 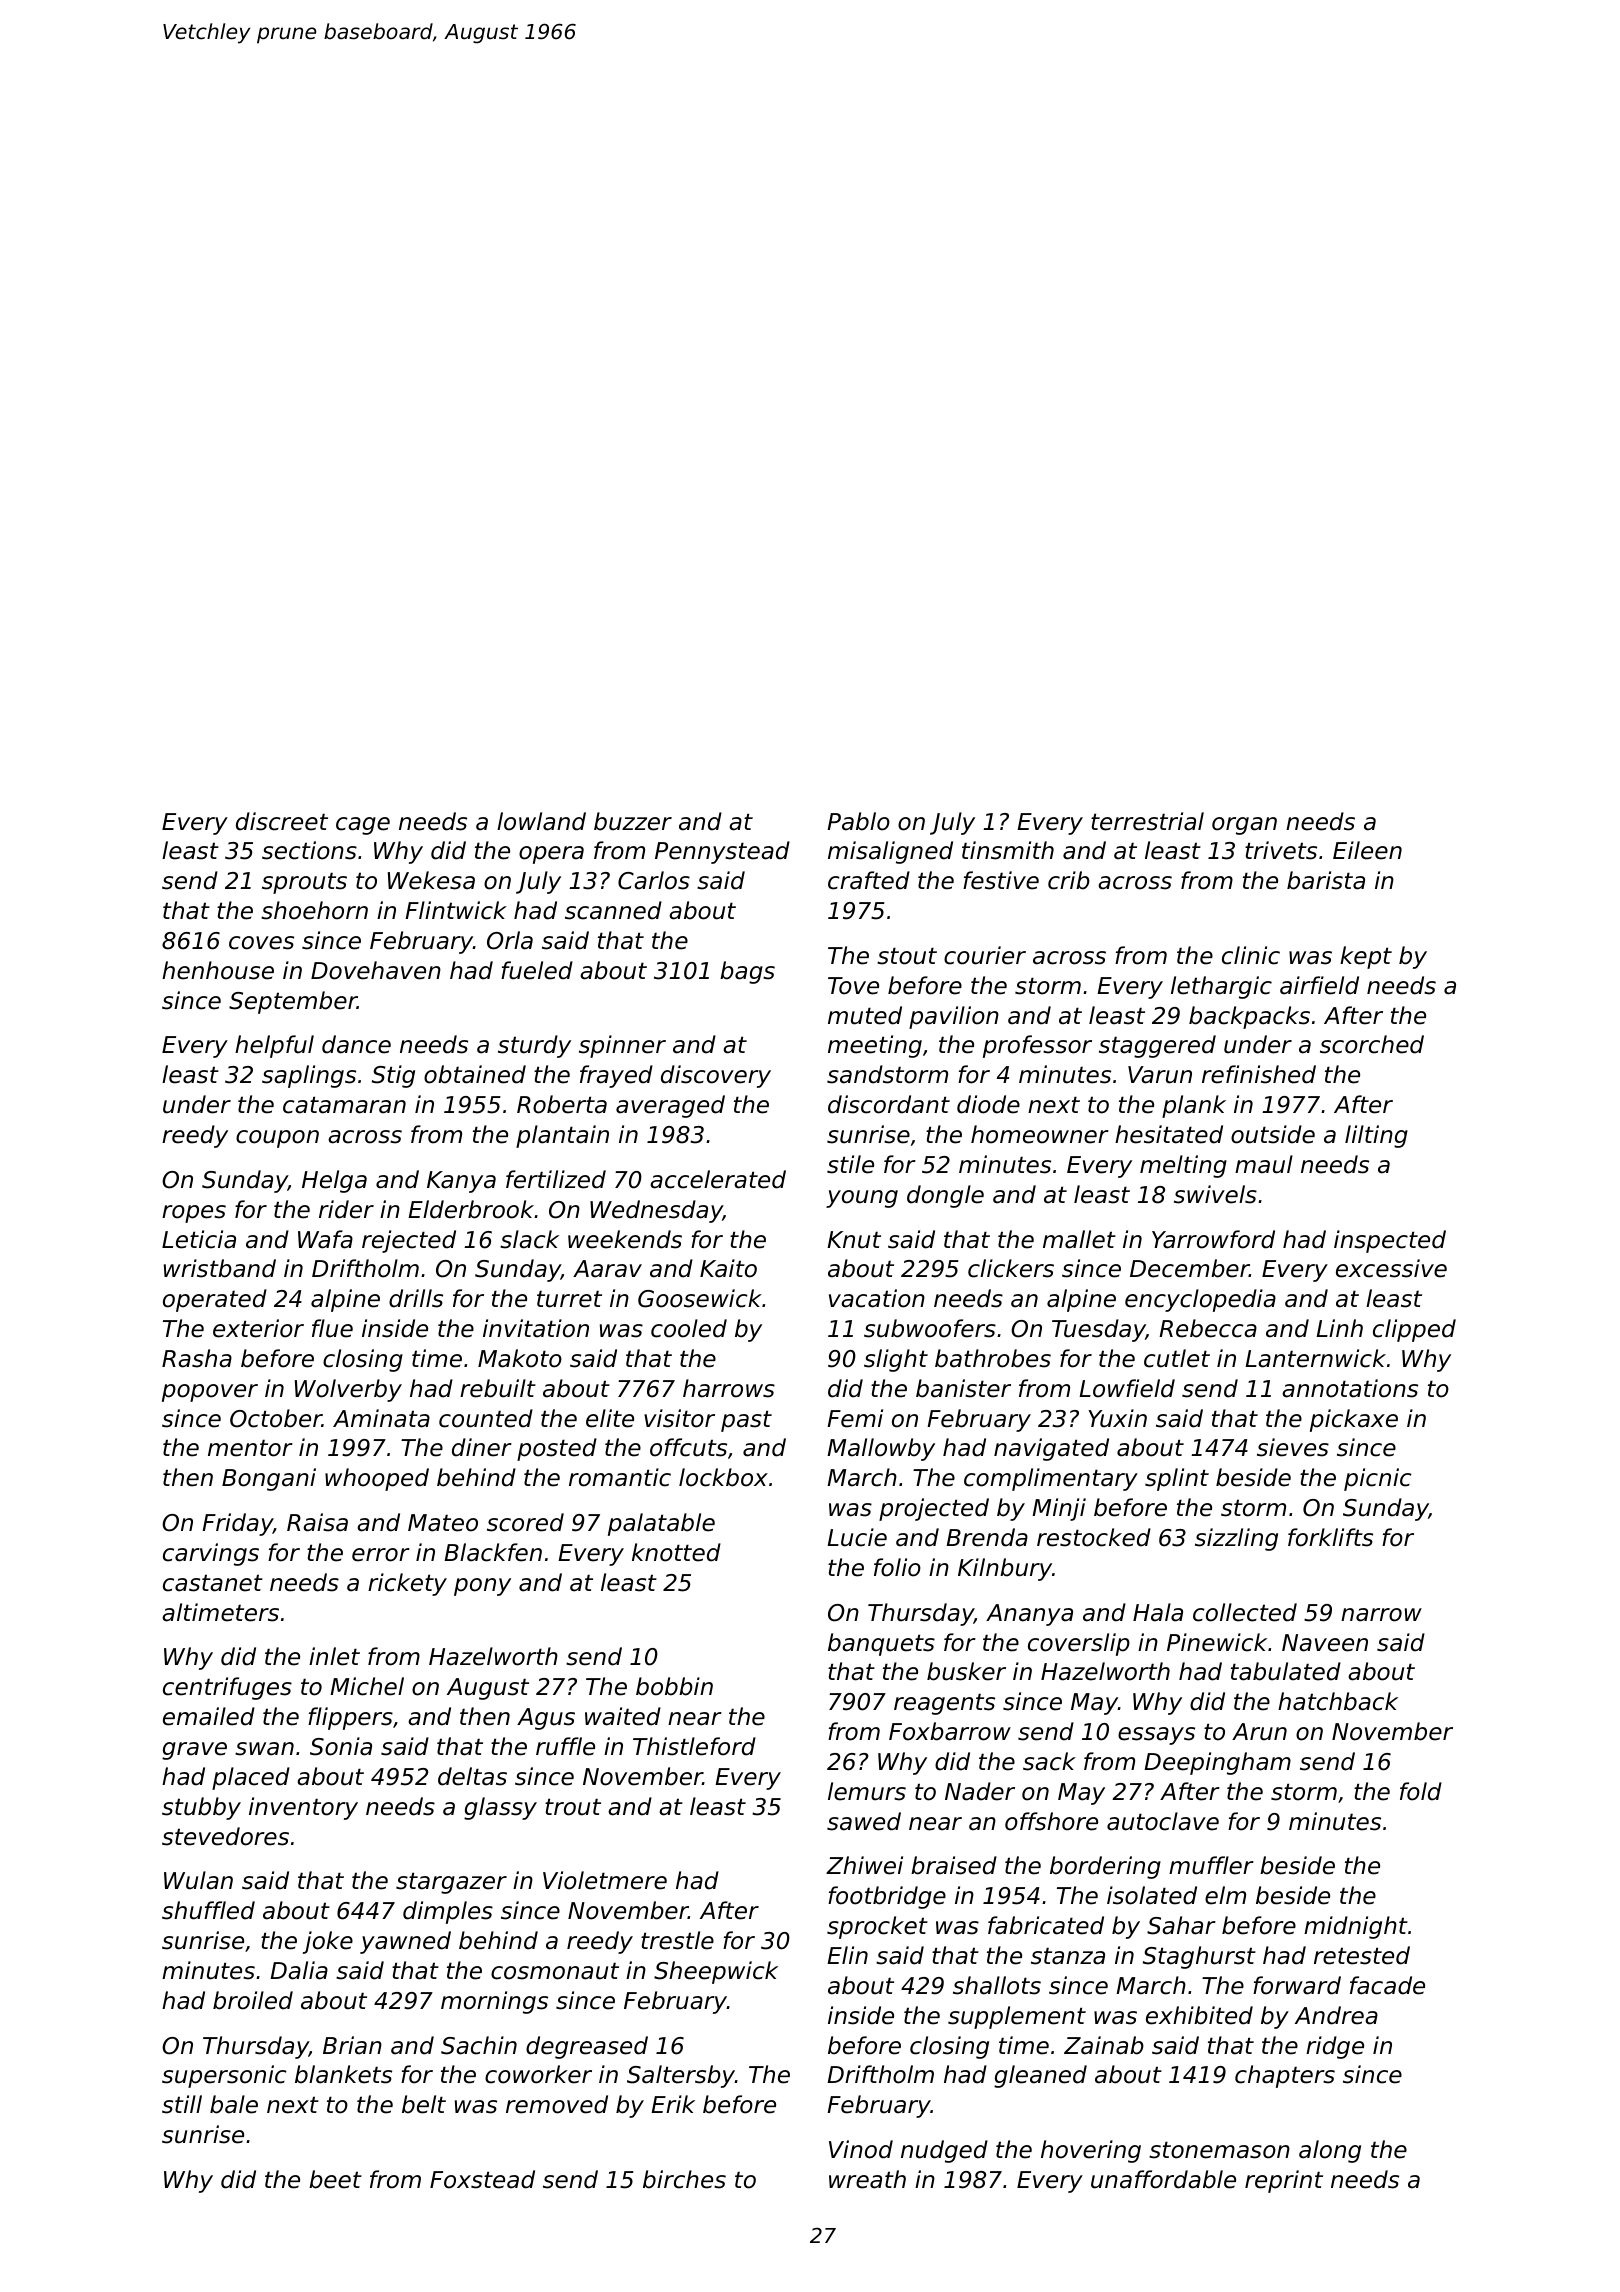 What do you see at coordinates (676, 1552) in the screenshot?
I see `knotted` at bounding box center [676, 1552].
